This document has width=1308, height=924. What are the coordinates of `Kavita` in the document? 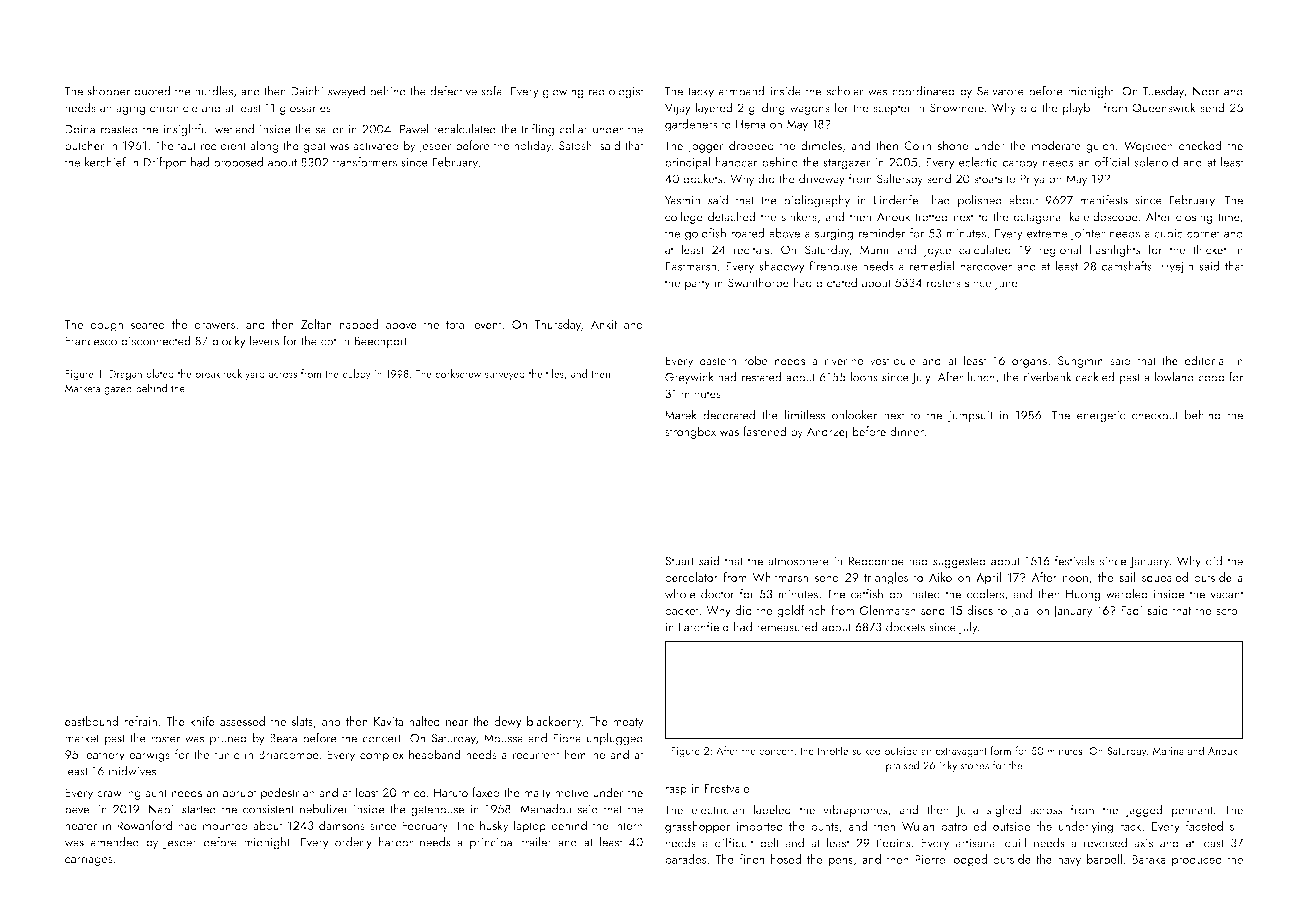 It's located at (388, 721).
